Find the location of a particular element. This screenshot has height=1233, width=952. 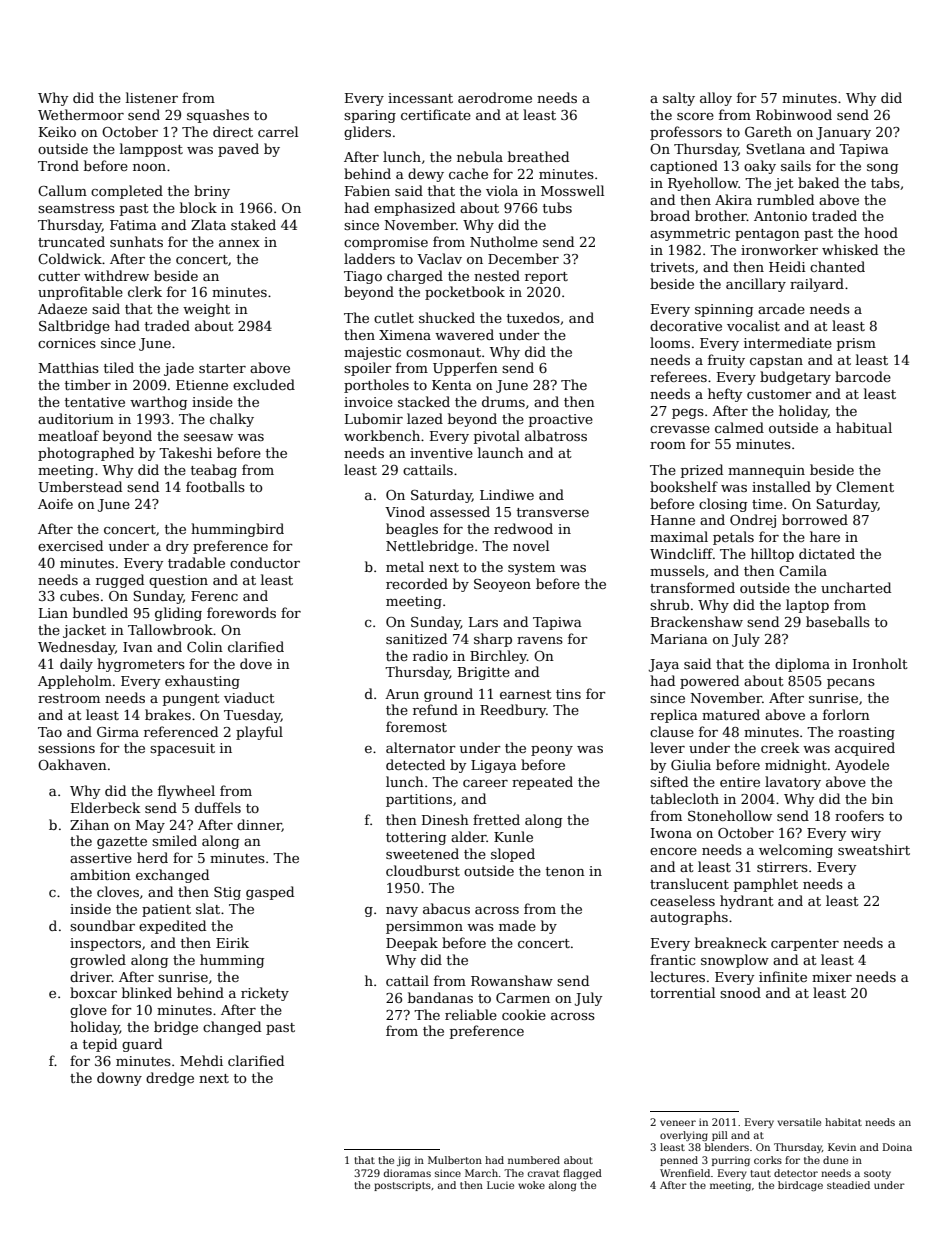

rickety is located at coordinates (265, 994).
